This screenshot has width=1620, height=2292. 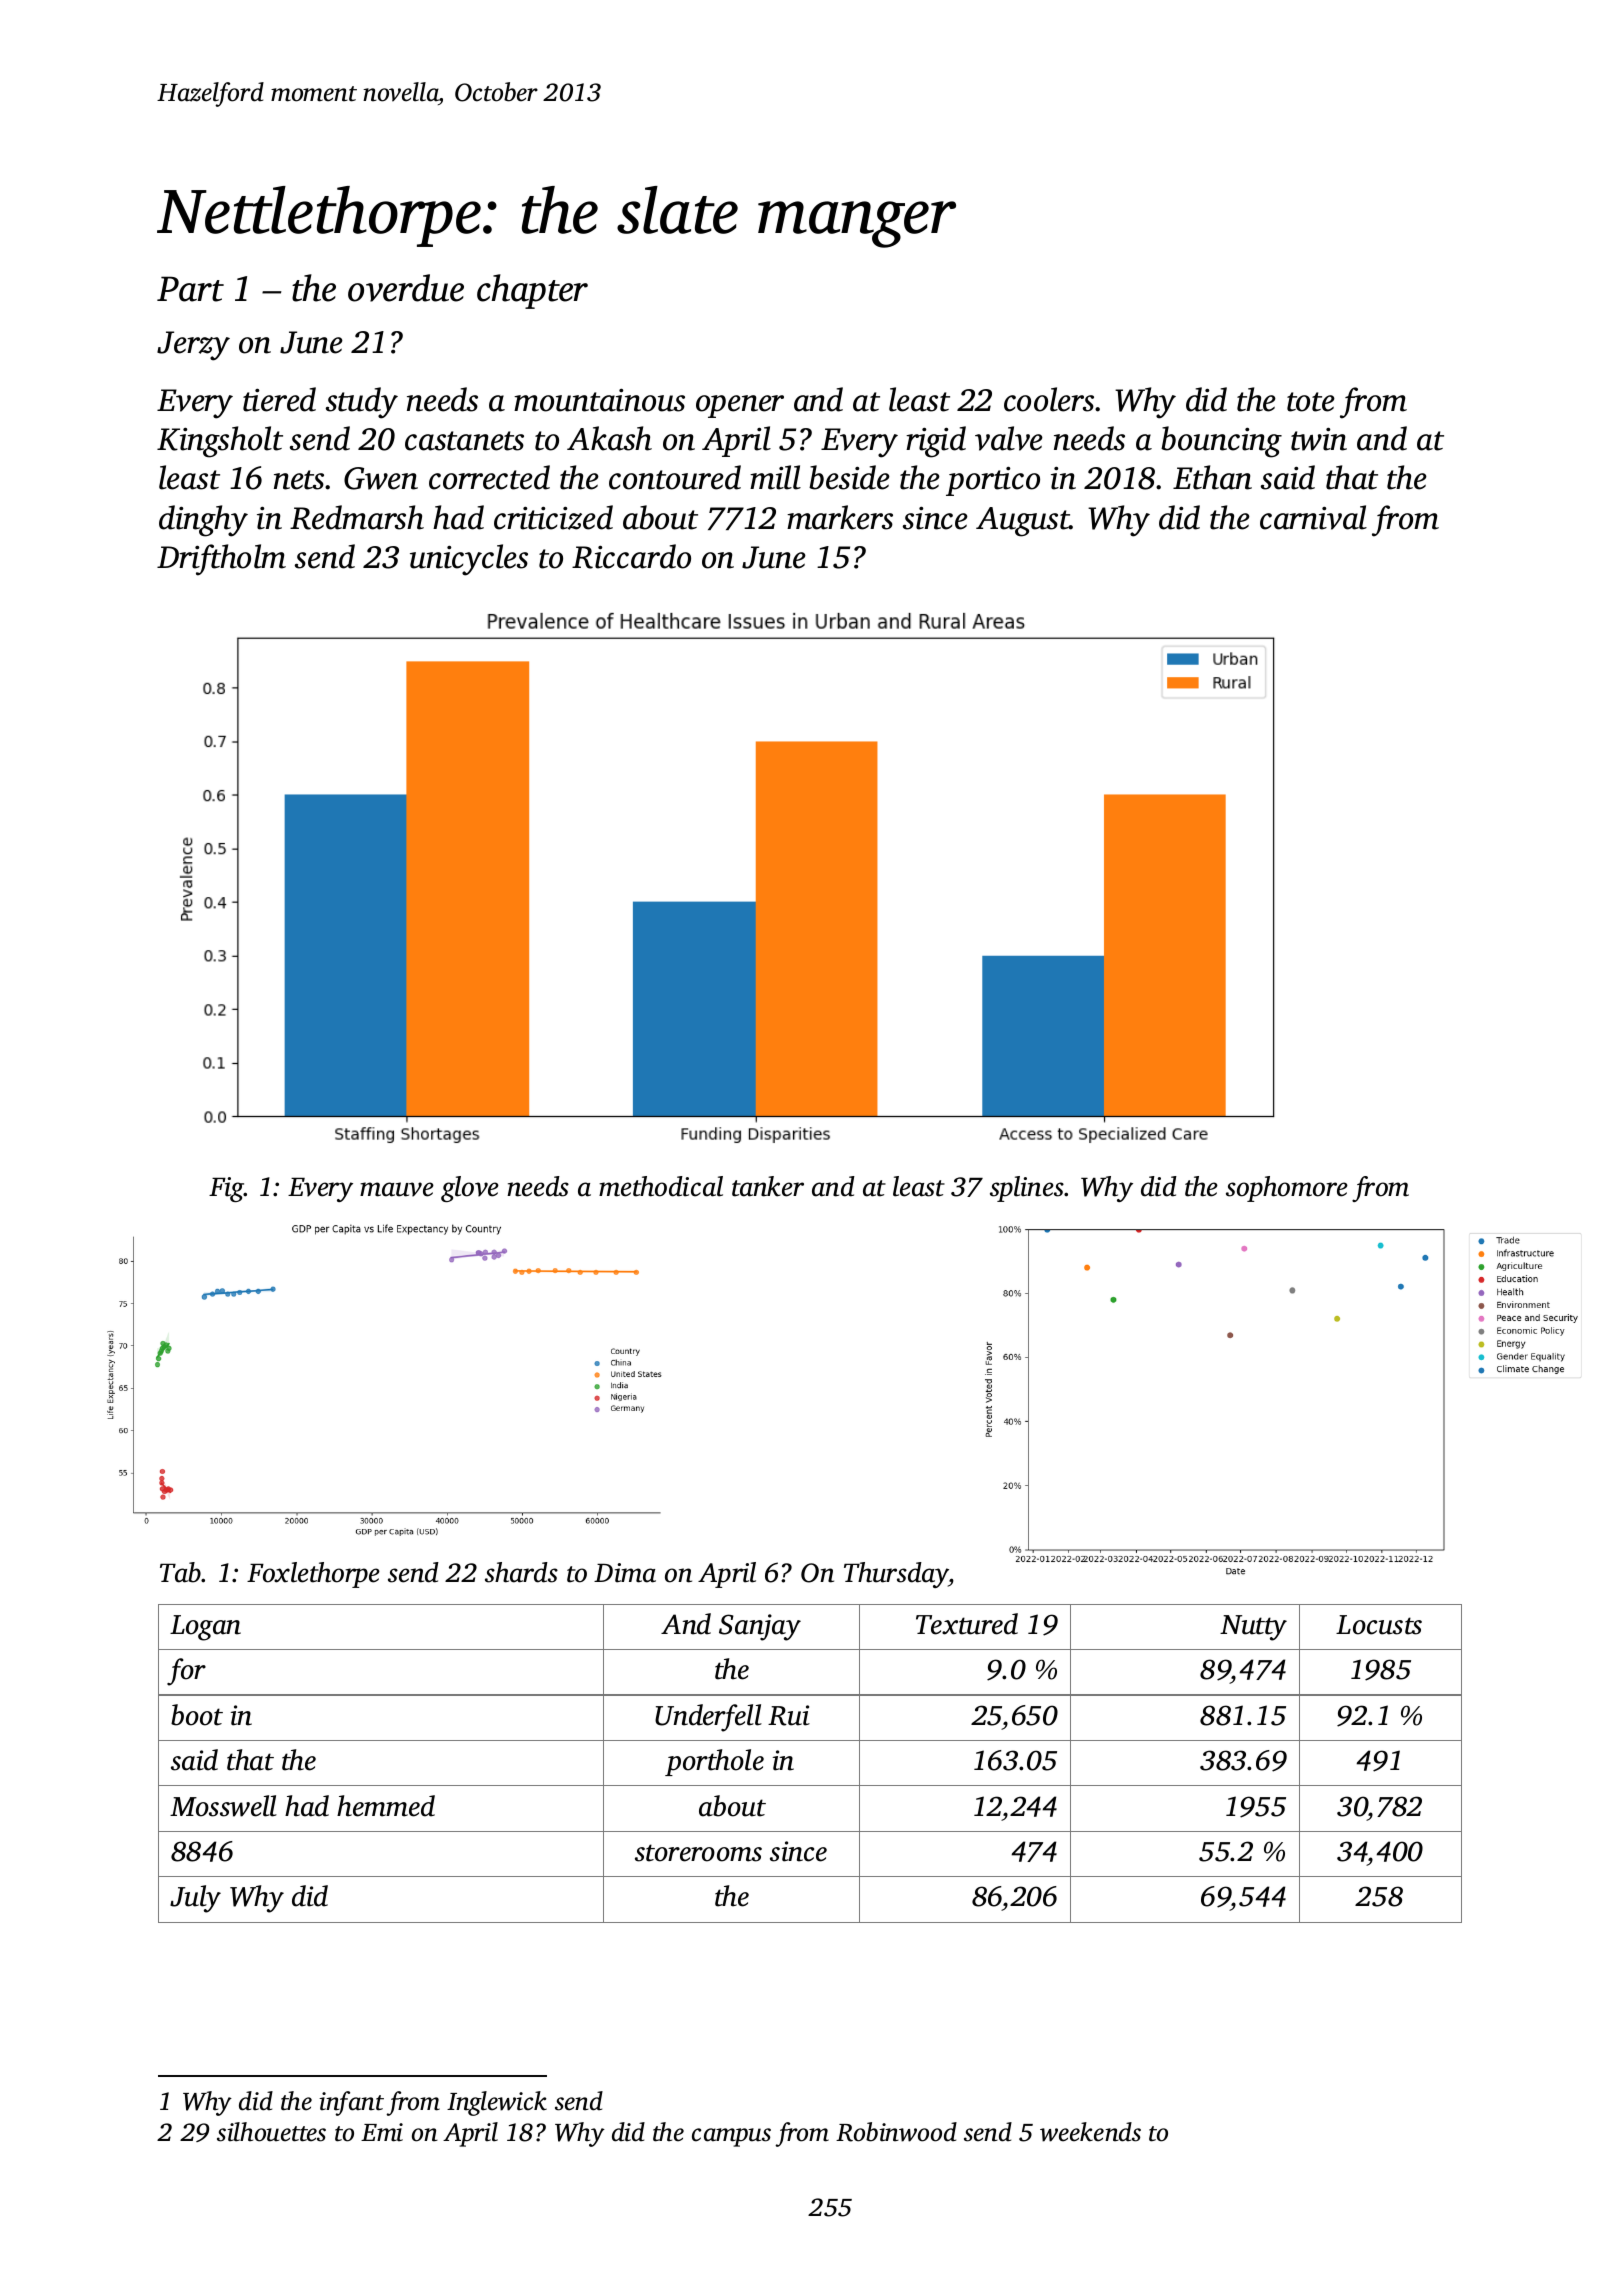 What do you see at coordinates (1253, 1628) in the screenshot?
I see `Nutty` at bounding box center [1253, 1628].
